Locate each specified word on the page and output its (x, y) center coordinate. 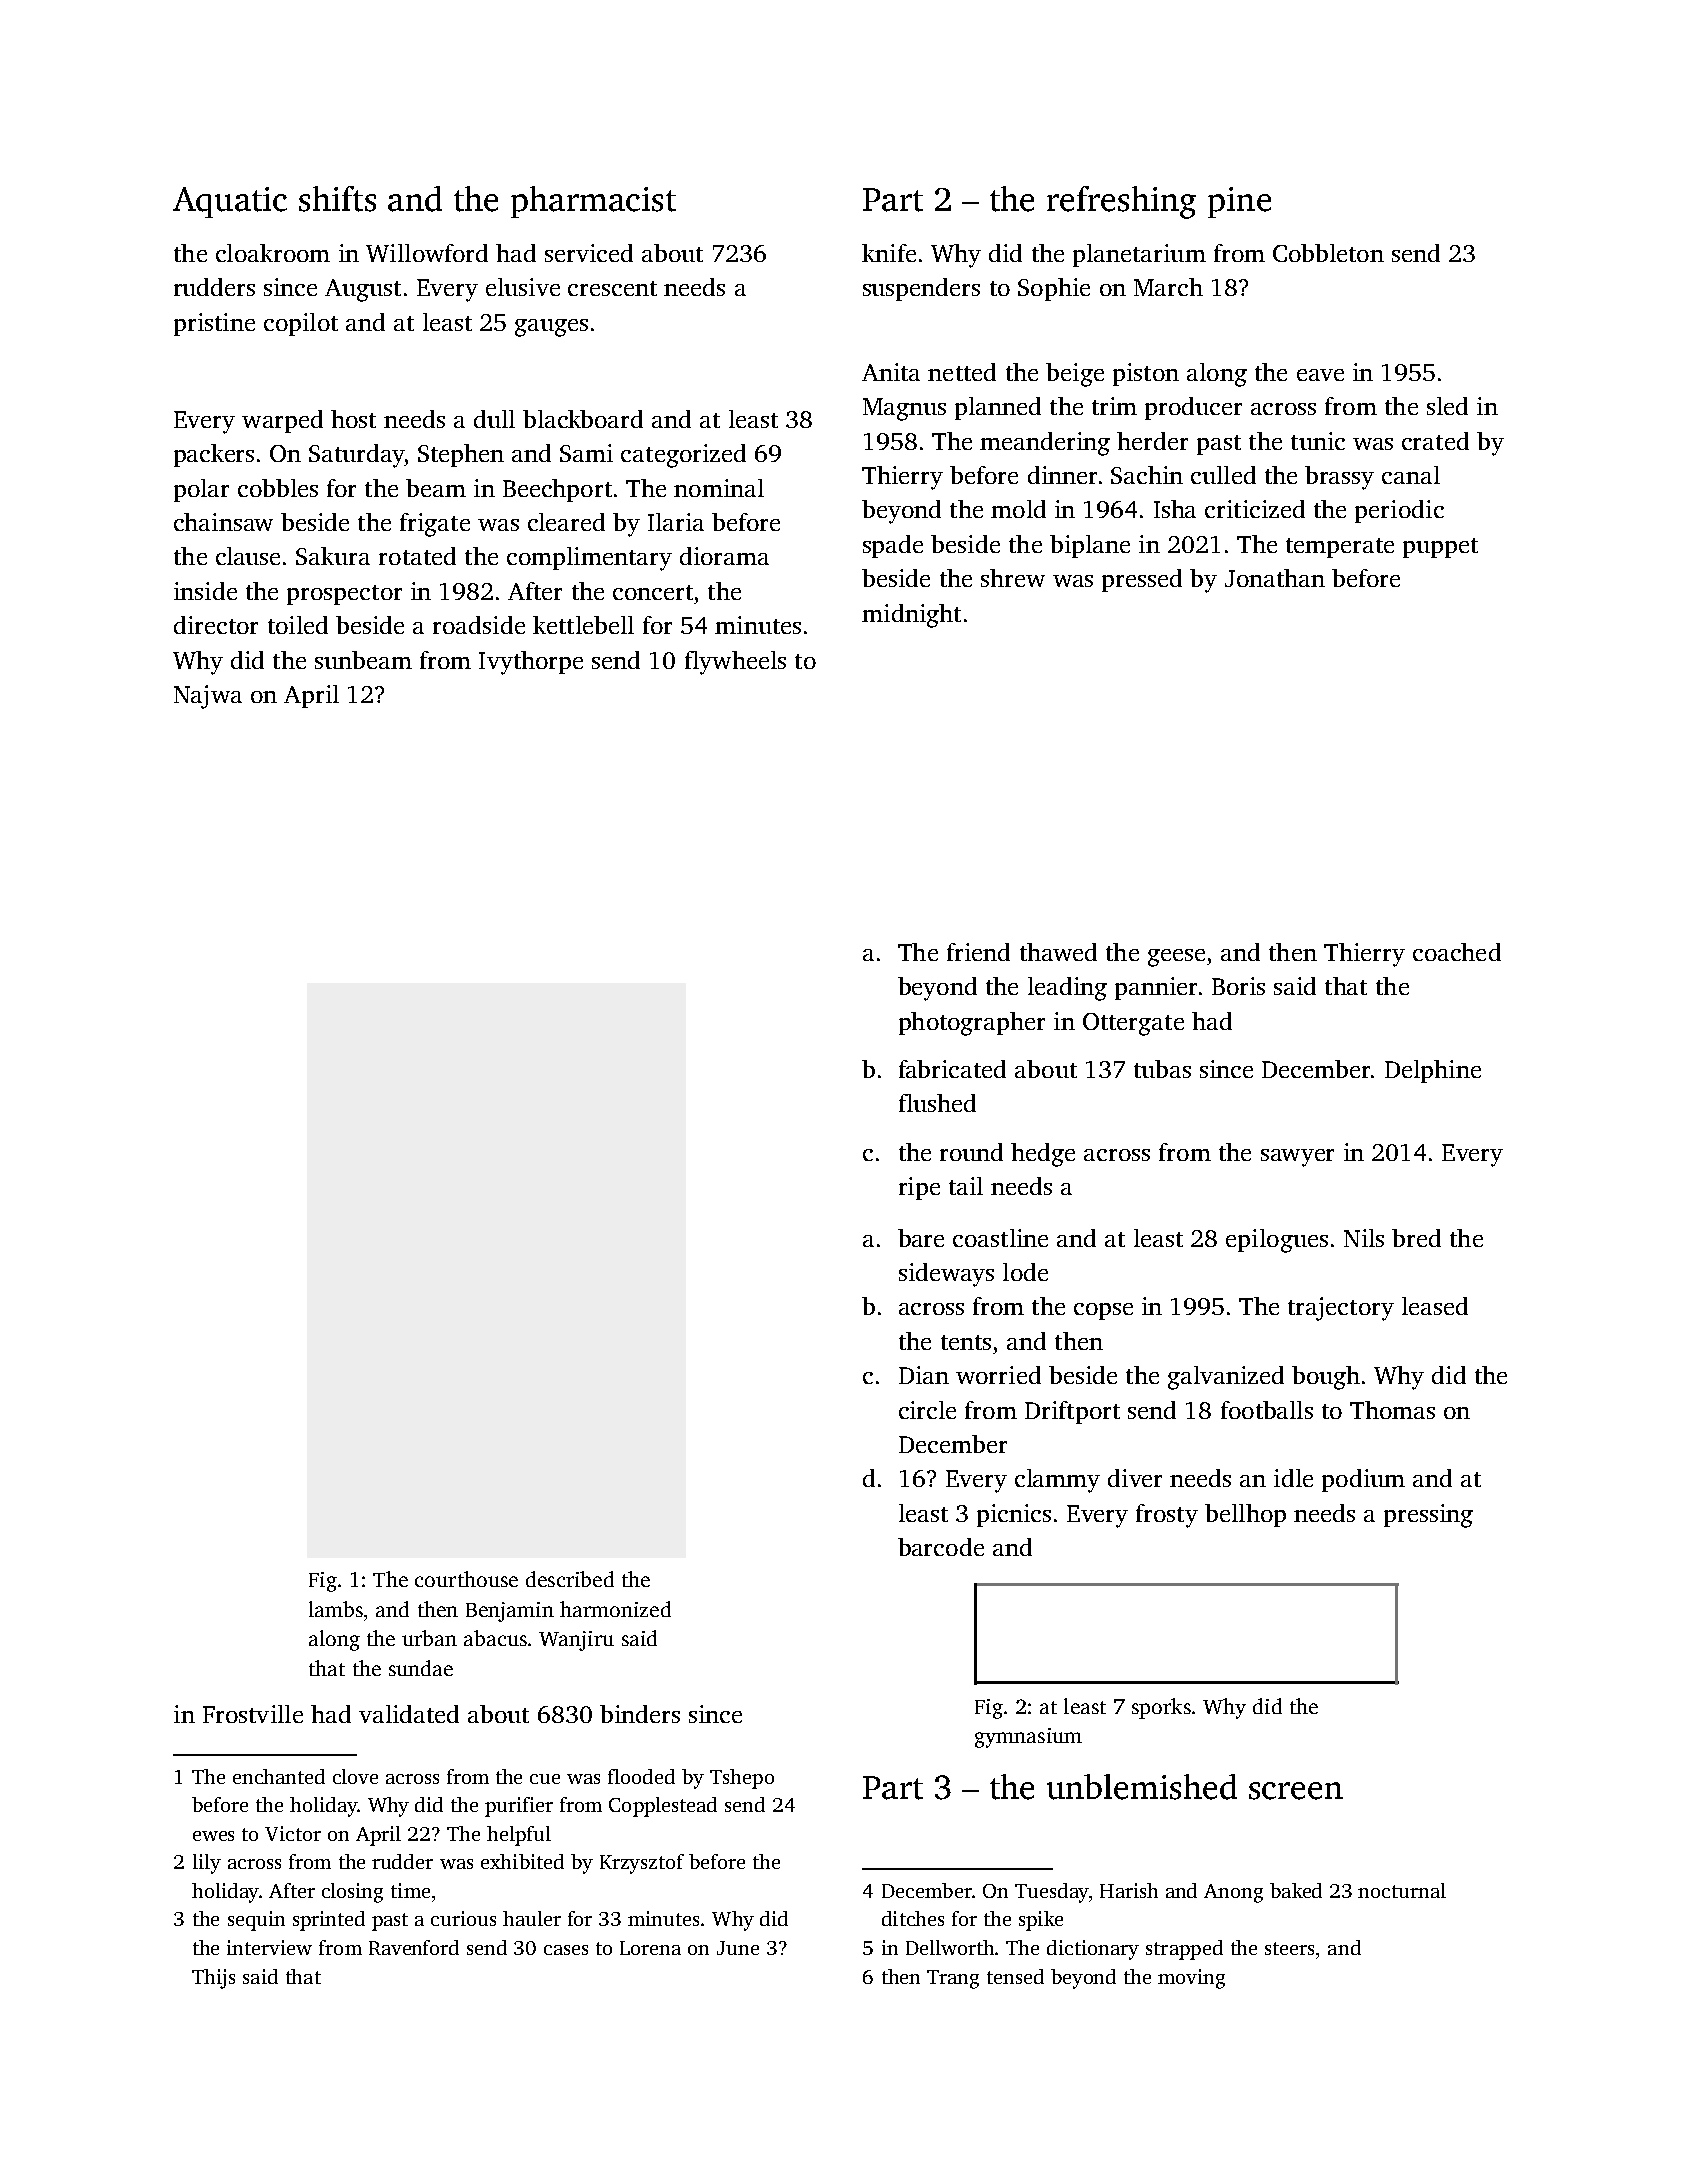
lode (1025, 1272)
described (570, 1579)
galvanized (1226, 1378)
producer (1193, 408)
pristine (214, 324)
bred (1416, 1238)
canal (1411, 475)
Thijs (213, 1979)
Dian (924, 1375)
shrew (1013, 578)
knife (889, 253)
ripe (919, 1188)
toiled (298, 625)
